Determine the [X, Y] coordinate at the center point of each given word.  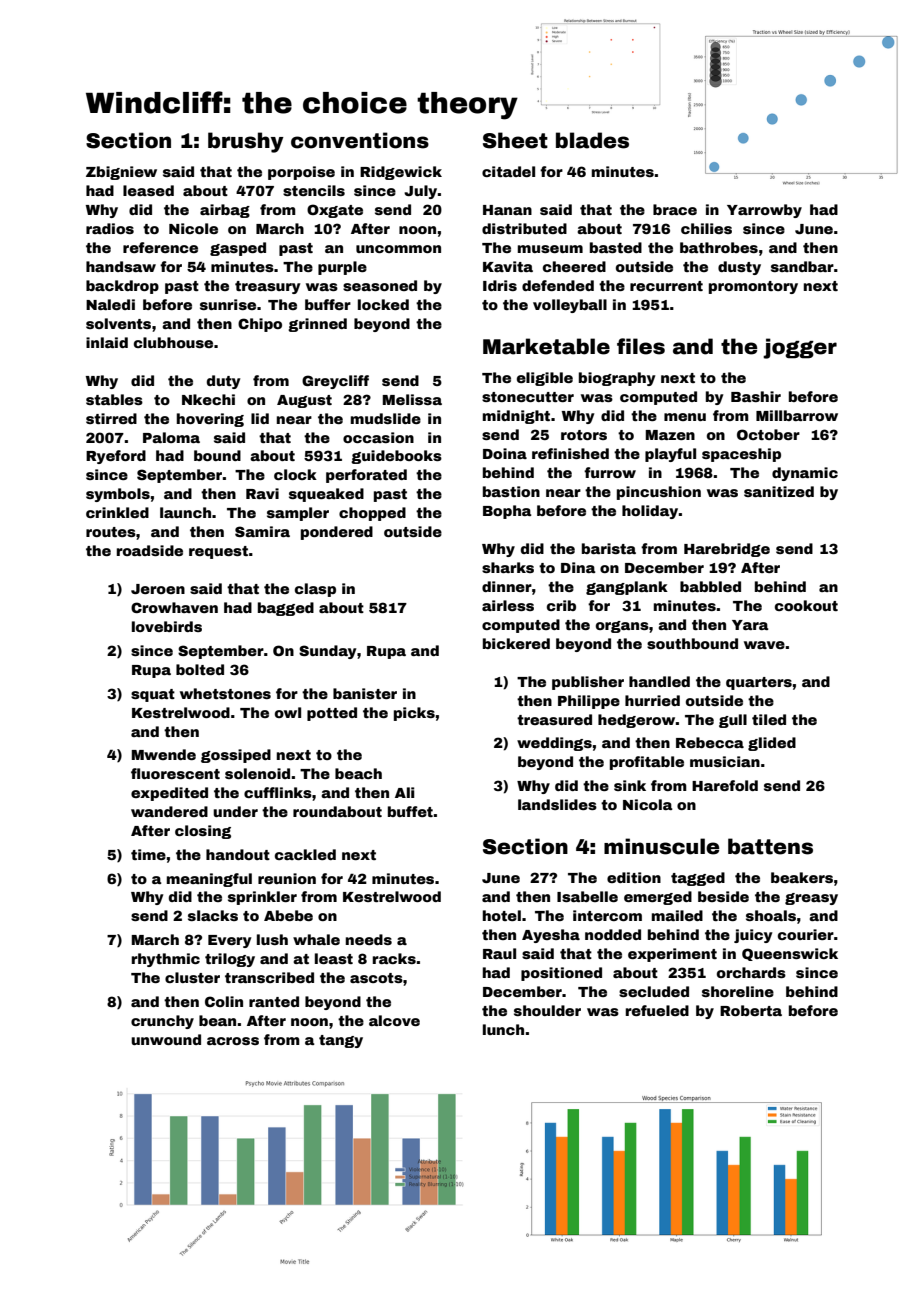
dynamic [805, 474]
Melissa [412, 399]
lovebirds [167, 626]
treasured [554, 719]
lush [272, 939]
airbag [225, 211]
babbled [710, 586]
